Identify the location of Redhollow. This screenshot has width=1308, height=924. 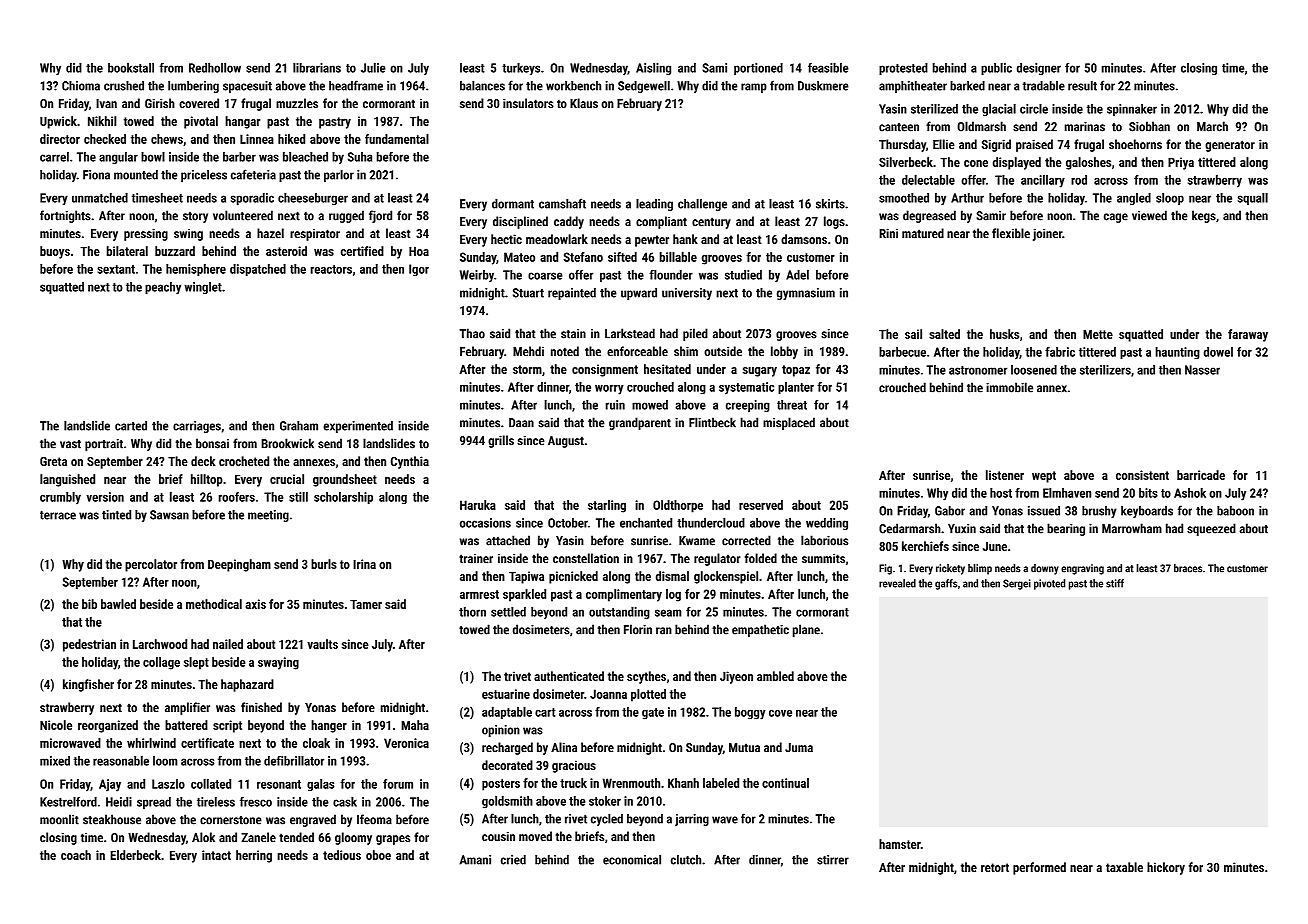
(215, 68).
